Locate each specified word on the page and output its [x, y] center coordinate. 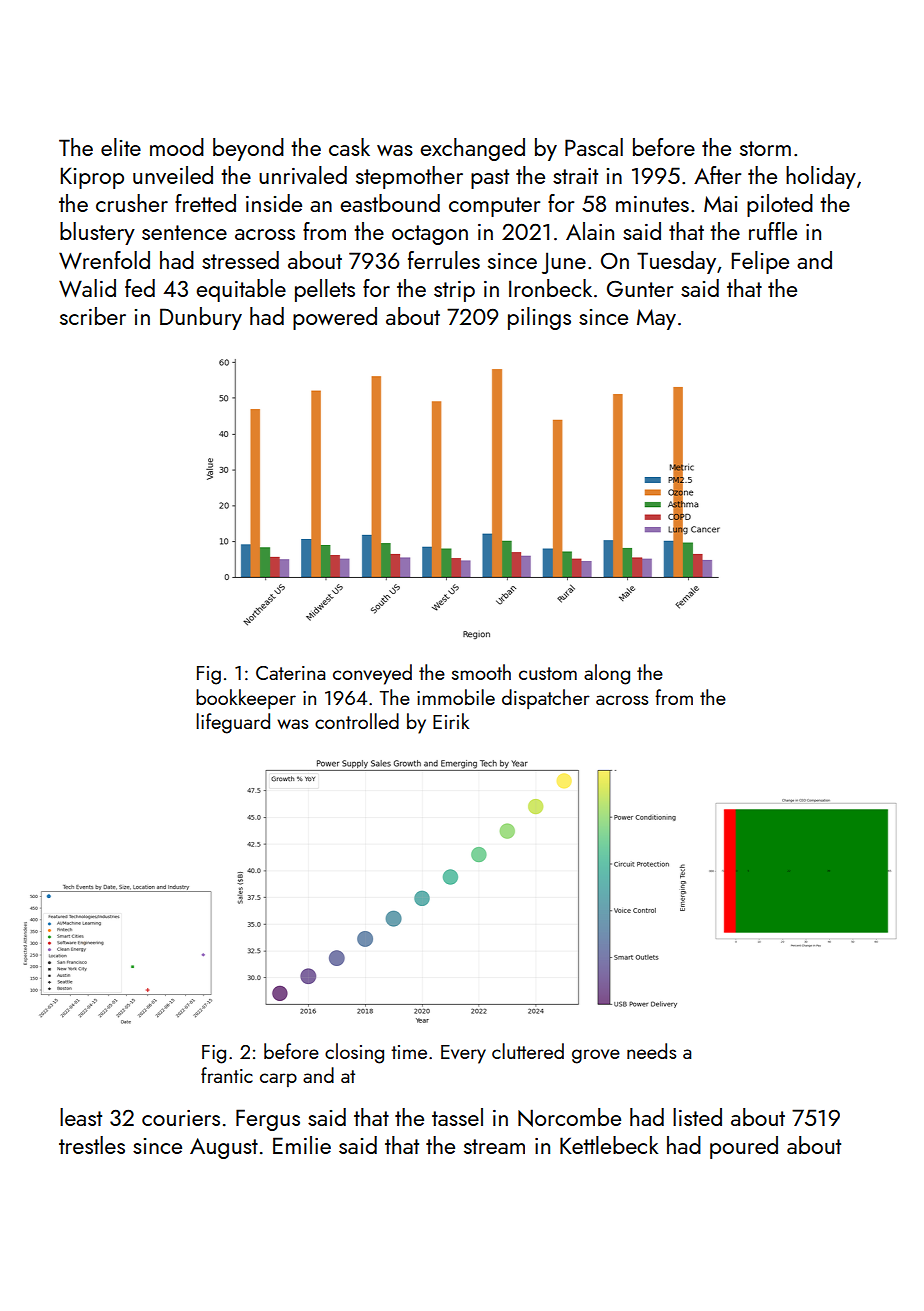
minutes [652, 204]
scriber [93, 316]
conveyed [372, 674]
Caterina [290, 673]
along [607, 674]
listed [697, 1117]
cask [349, 147]
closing [354, 1053]
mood [177, 147]
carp [278, 1080]
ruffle [773, 231]
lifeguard [233, 723]
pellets [325, 290]
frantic [227, 1075]
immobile [456, 697]
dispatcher [546, 699]
